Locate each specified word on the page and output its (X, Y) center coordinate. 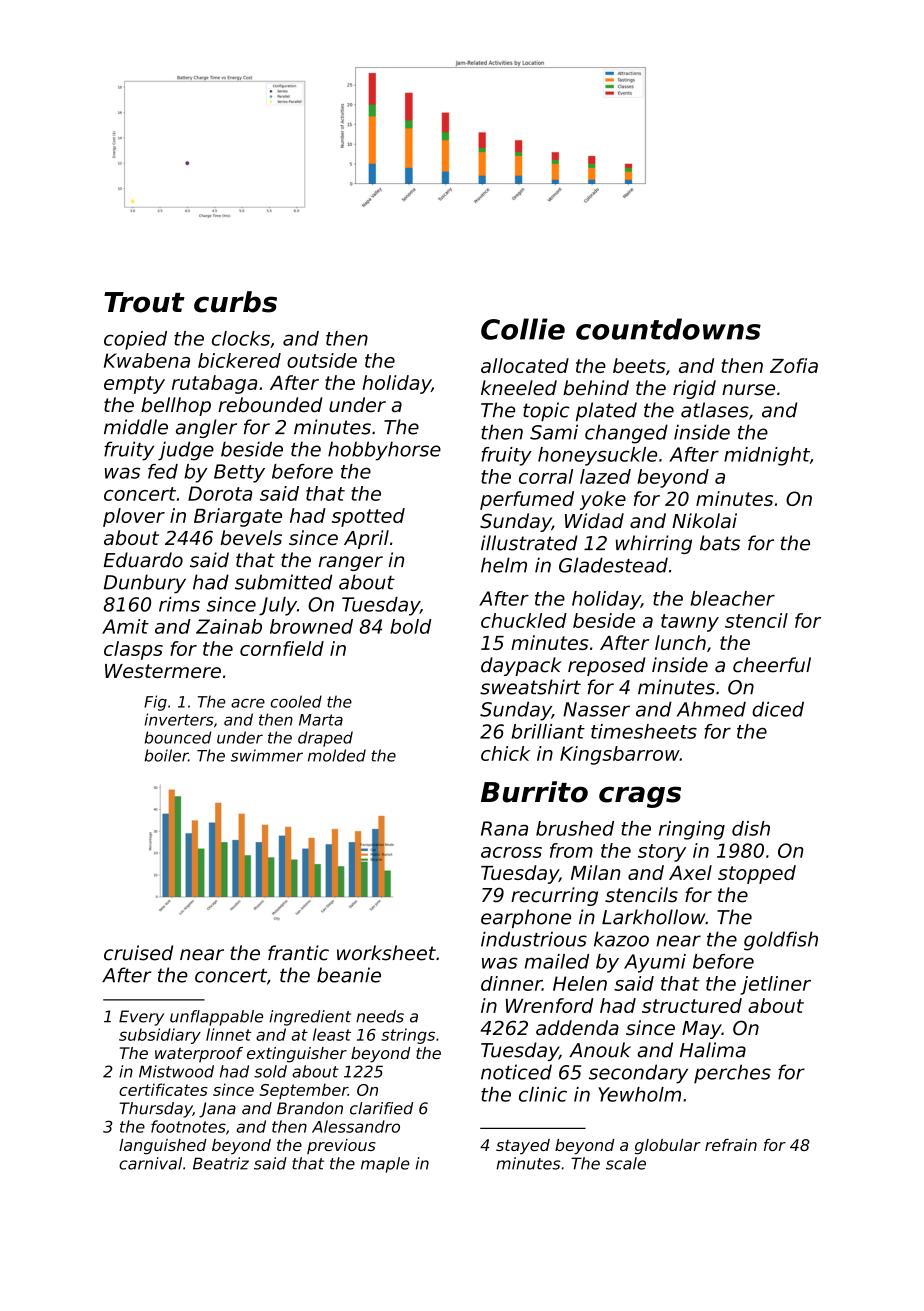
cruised (138, 953)
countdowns (668, 329)
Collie (523, 329)
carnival (150, 1163)
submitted (283, 582)
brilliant (548, 731)
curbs (235, 302)
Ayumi (655, 963)
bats (720, 543)
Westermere (163, 671)
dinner (511, 983)
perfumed (527, 500)
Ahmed (711, 709)
